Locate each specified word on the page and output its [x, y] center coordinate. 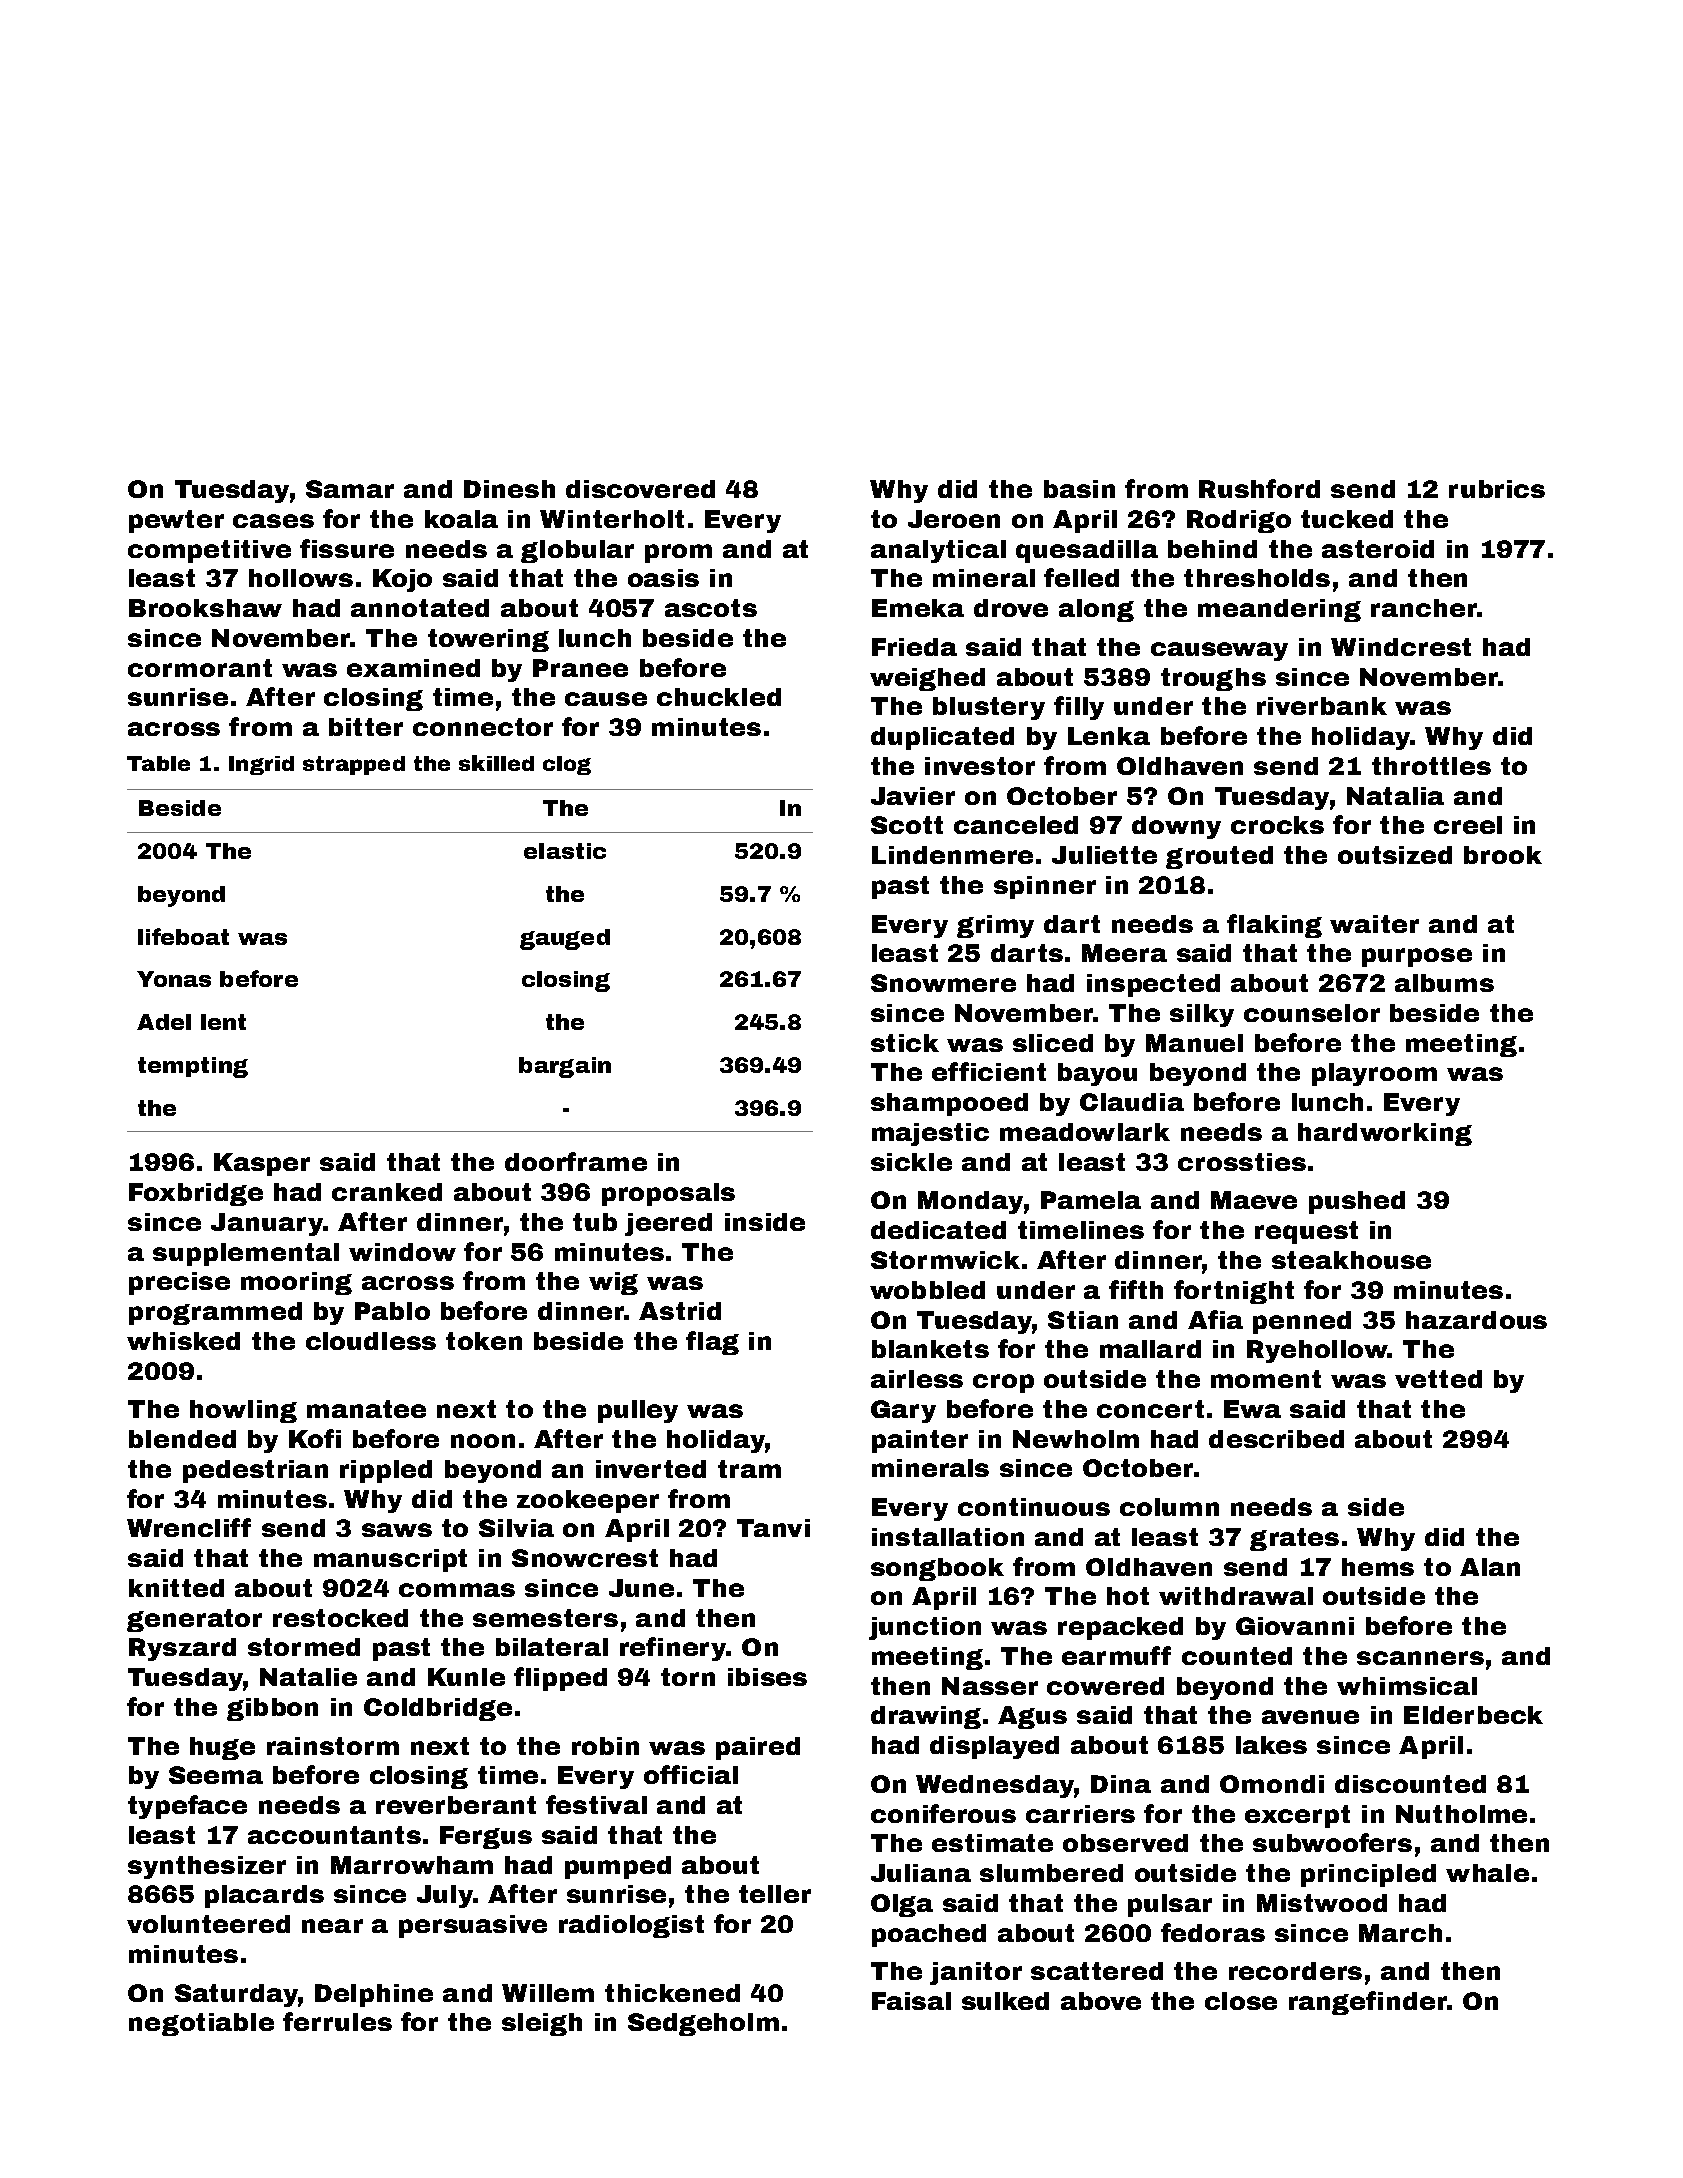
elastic [565, 851]
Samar [350, 489]
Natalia [1395, 796]
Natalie [308, 1677]
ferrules [337, 2021]
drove [1011, 608]
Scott [907, 825]
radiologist [631, 1926]
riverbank [1322, 706]
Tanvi [773, 1528]
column [1169, 1507]
